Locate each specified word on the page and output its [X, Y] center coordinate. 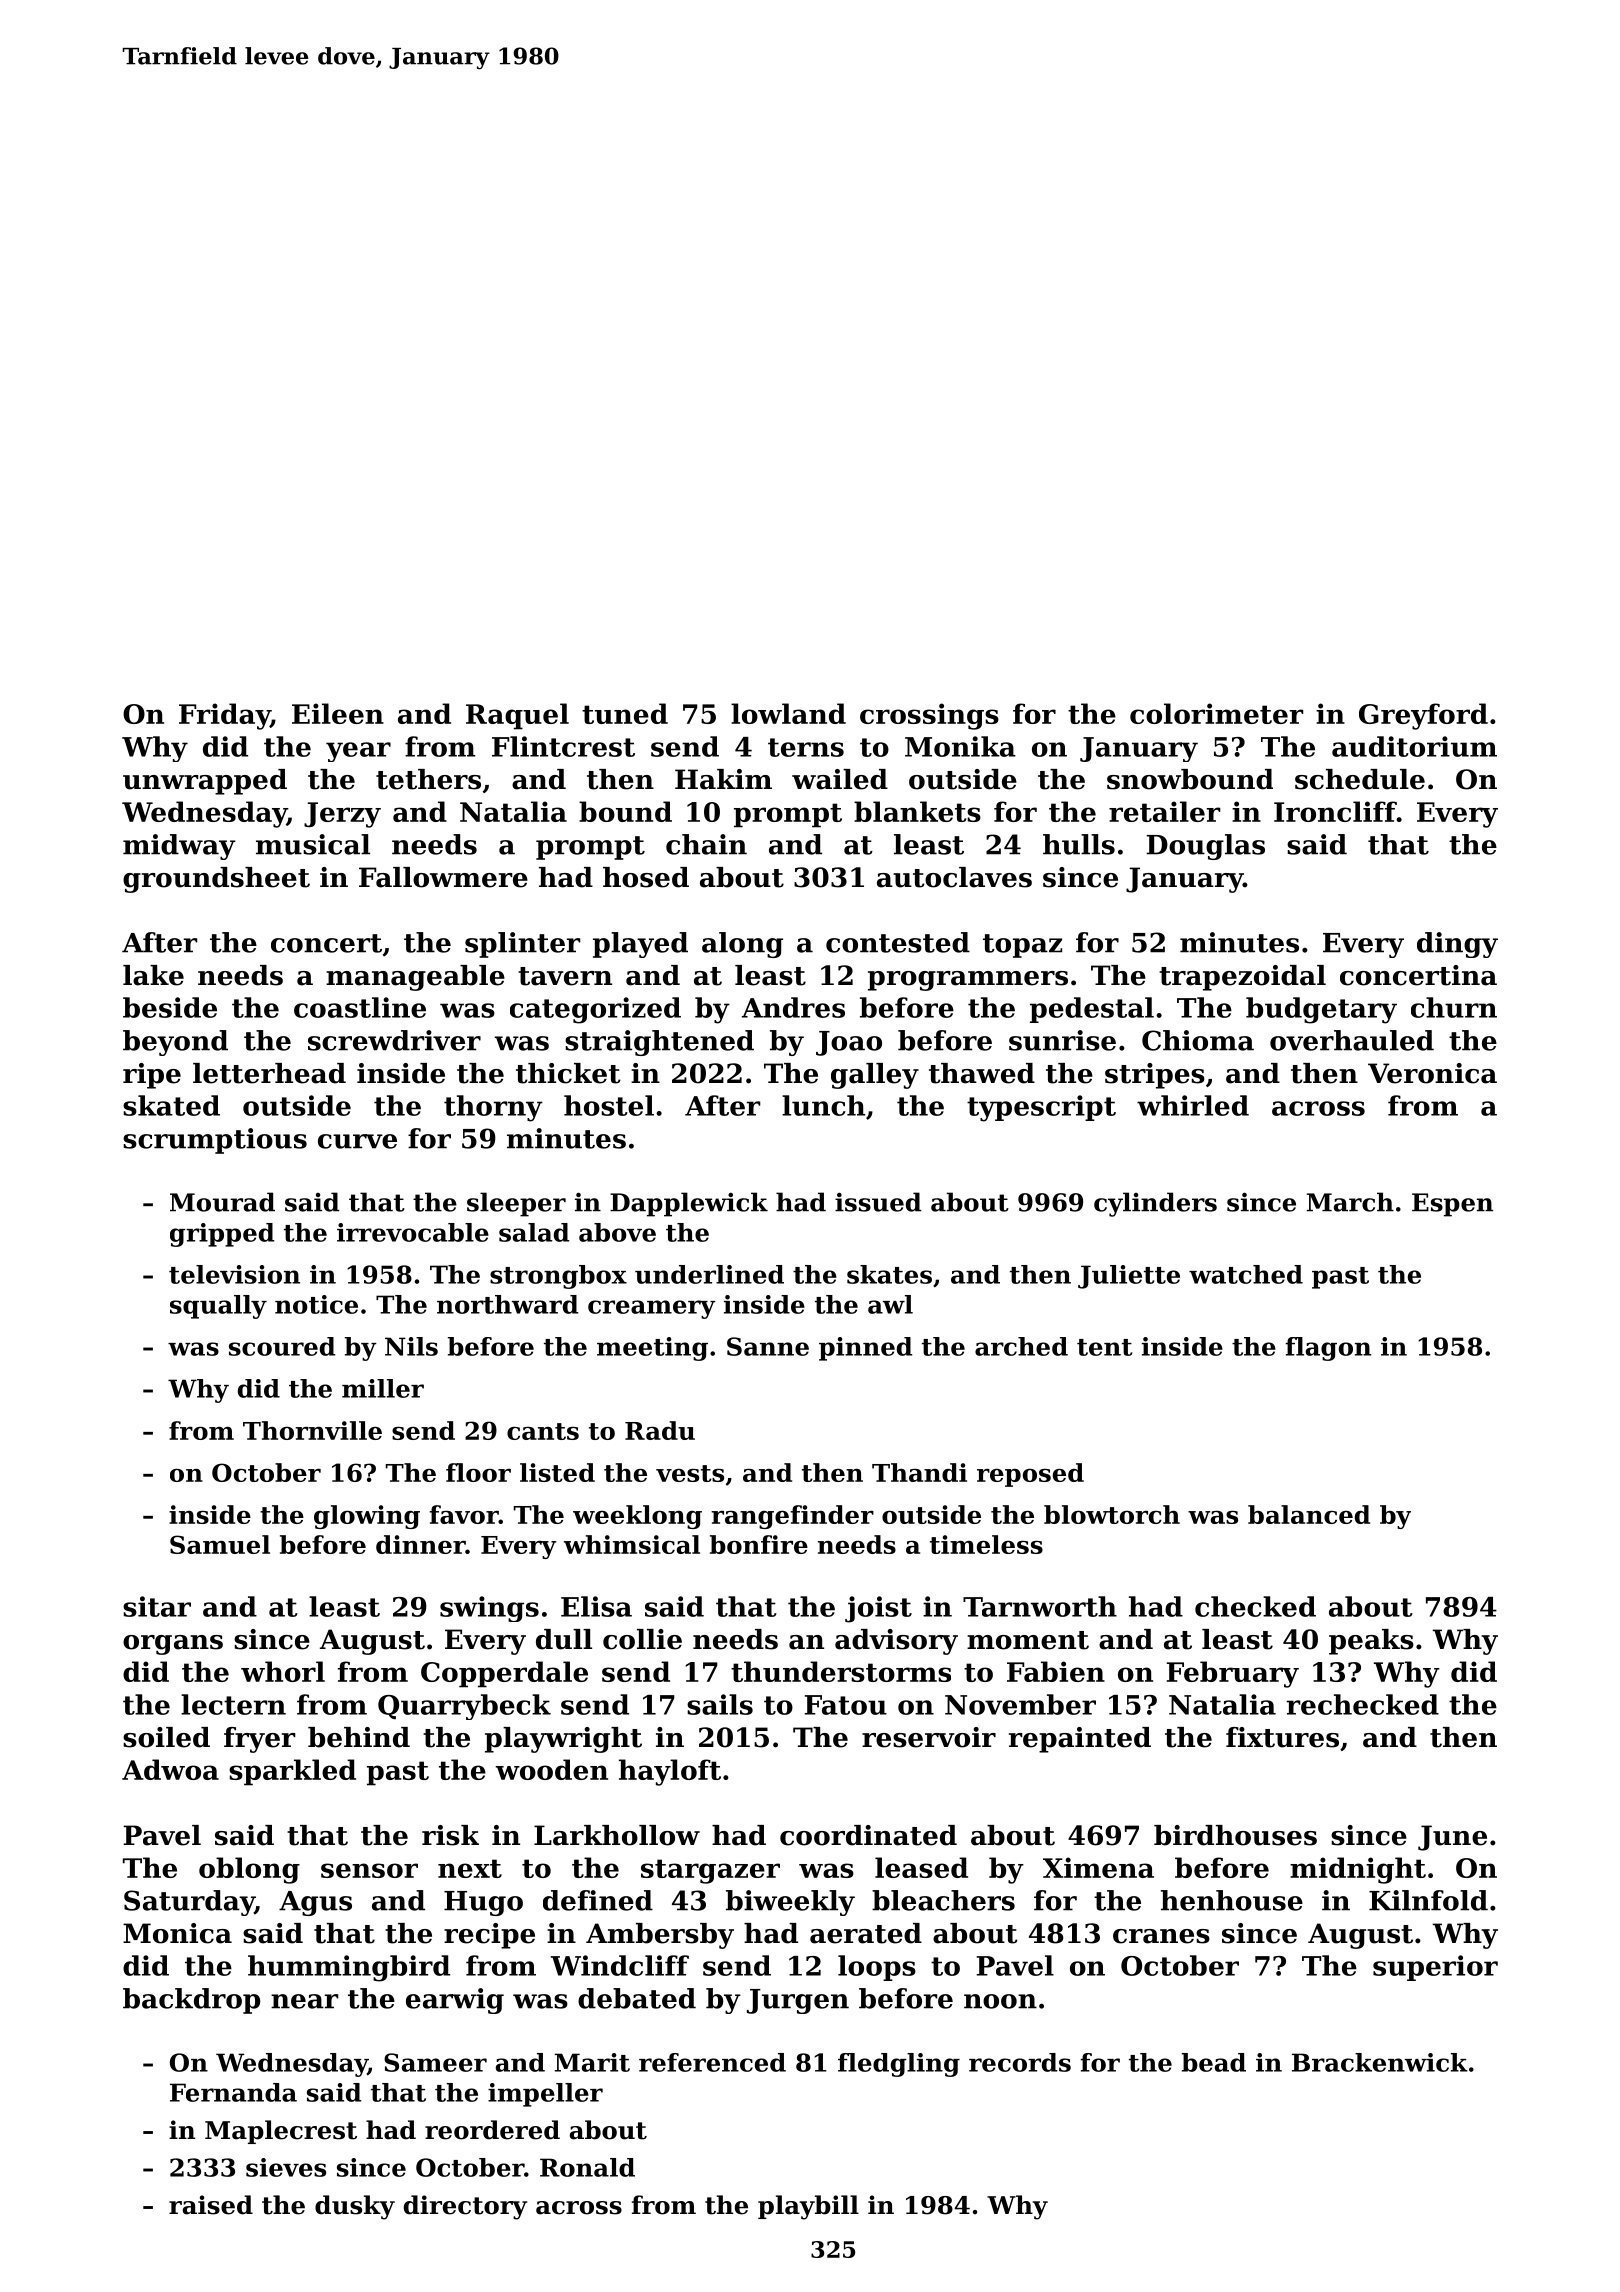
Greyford [1423, 716]
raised [211, 2205]
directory [465, 2207]
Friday [224, 716]
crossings [929, 716]
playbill [808, 2207]
